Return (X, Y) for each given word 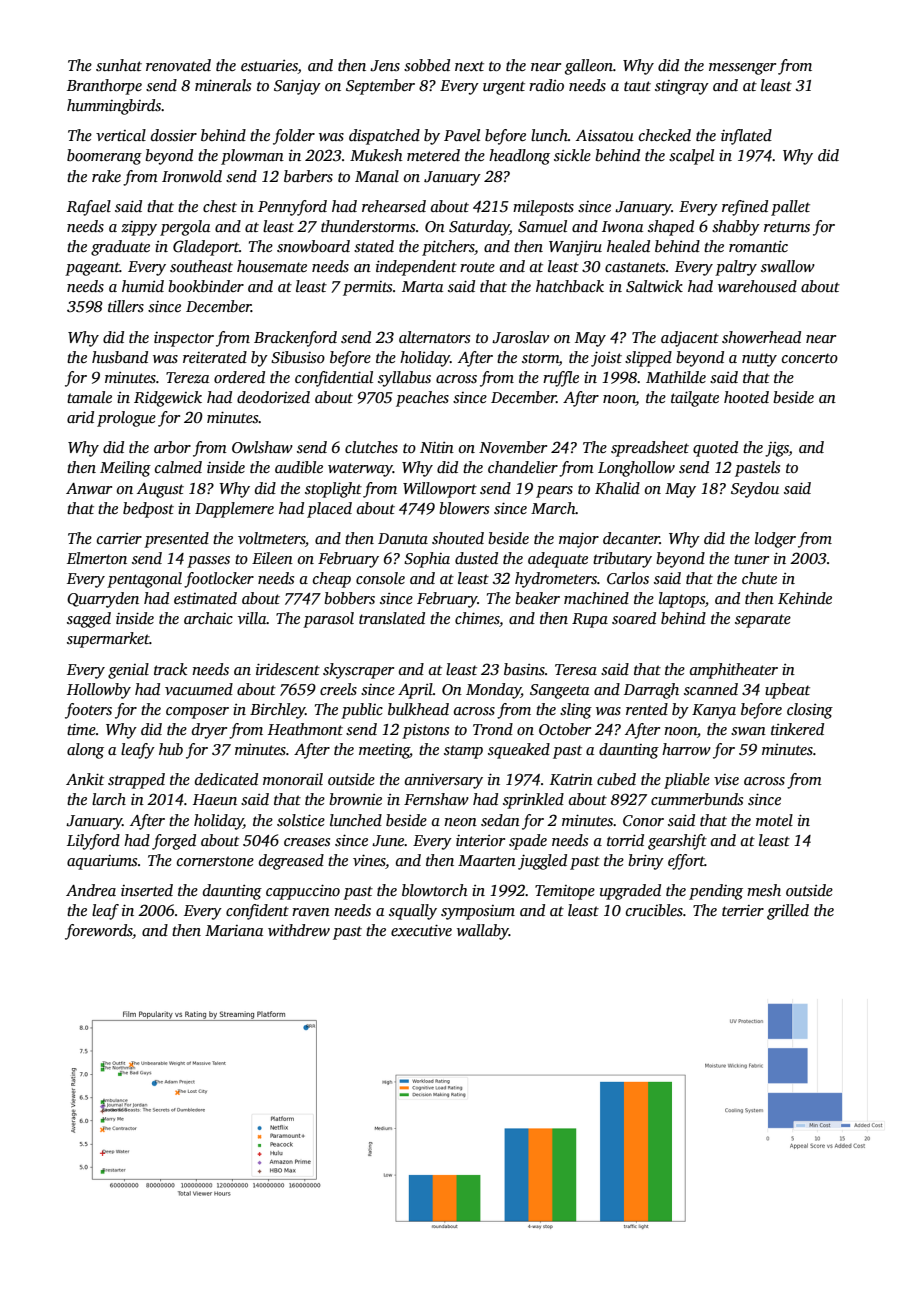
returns (787, 227)
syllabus (404, 379)
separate (763, 621)
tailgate (695, 399)
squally (413, 912)
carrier (119, 538)
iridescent (288, 669)
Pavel (462, 135)
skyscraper (358, 671)
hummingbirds (114, 107)
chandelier (523, 467)
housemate (272, 266)
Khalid (617, 488)
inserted (147, 890)
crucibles (654, 910)
